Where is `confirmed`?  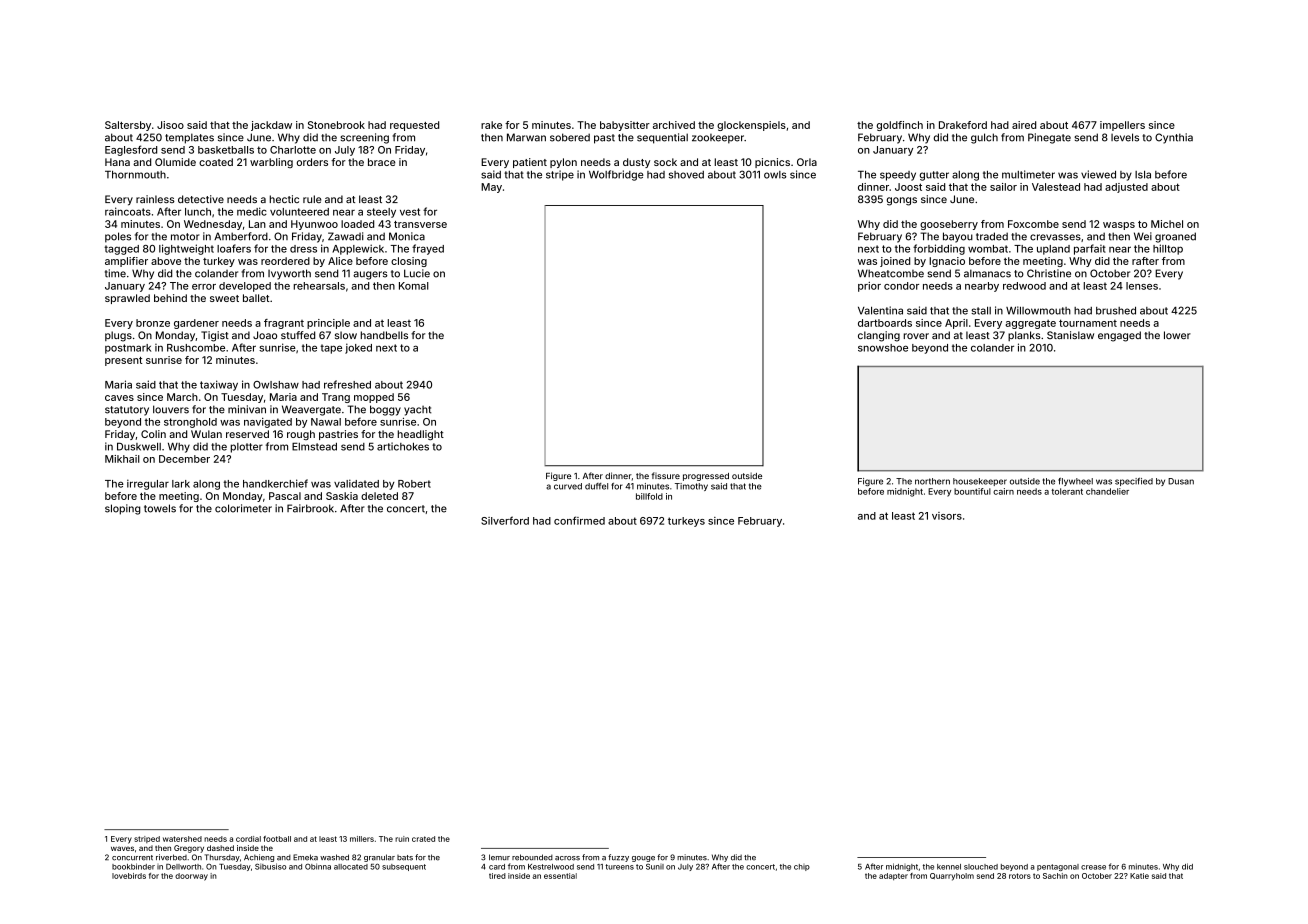 confirmed is located at coordinates (579, 520).
